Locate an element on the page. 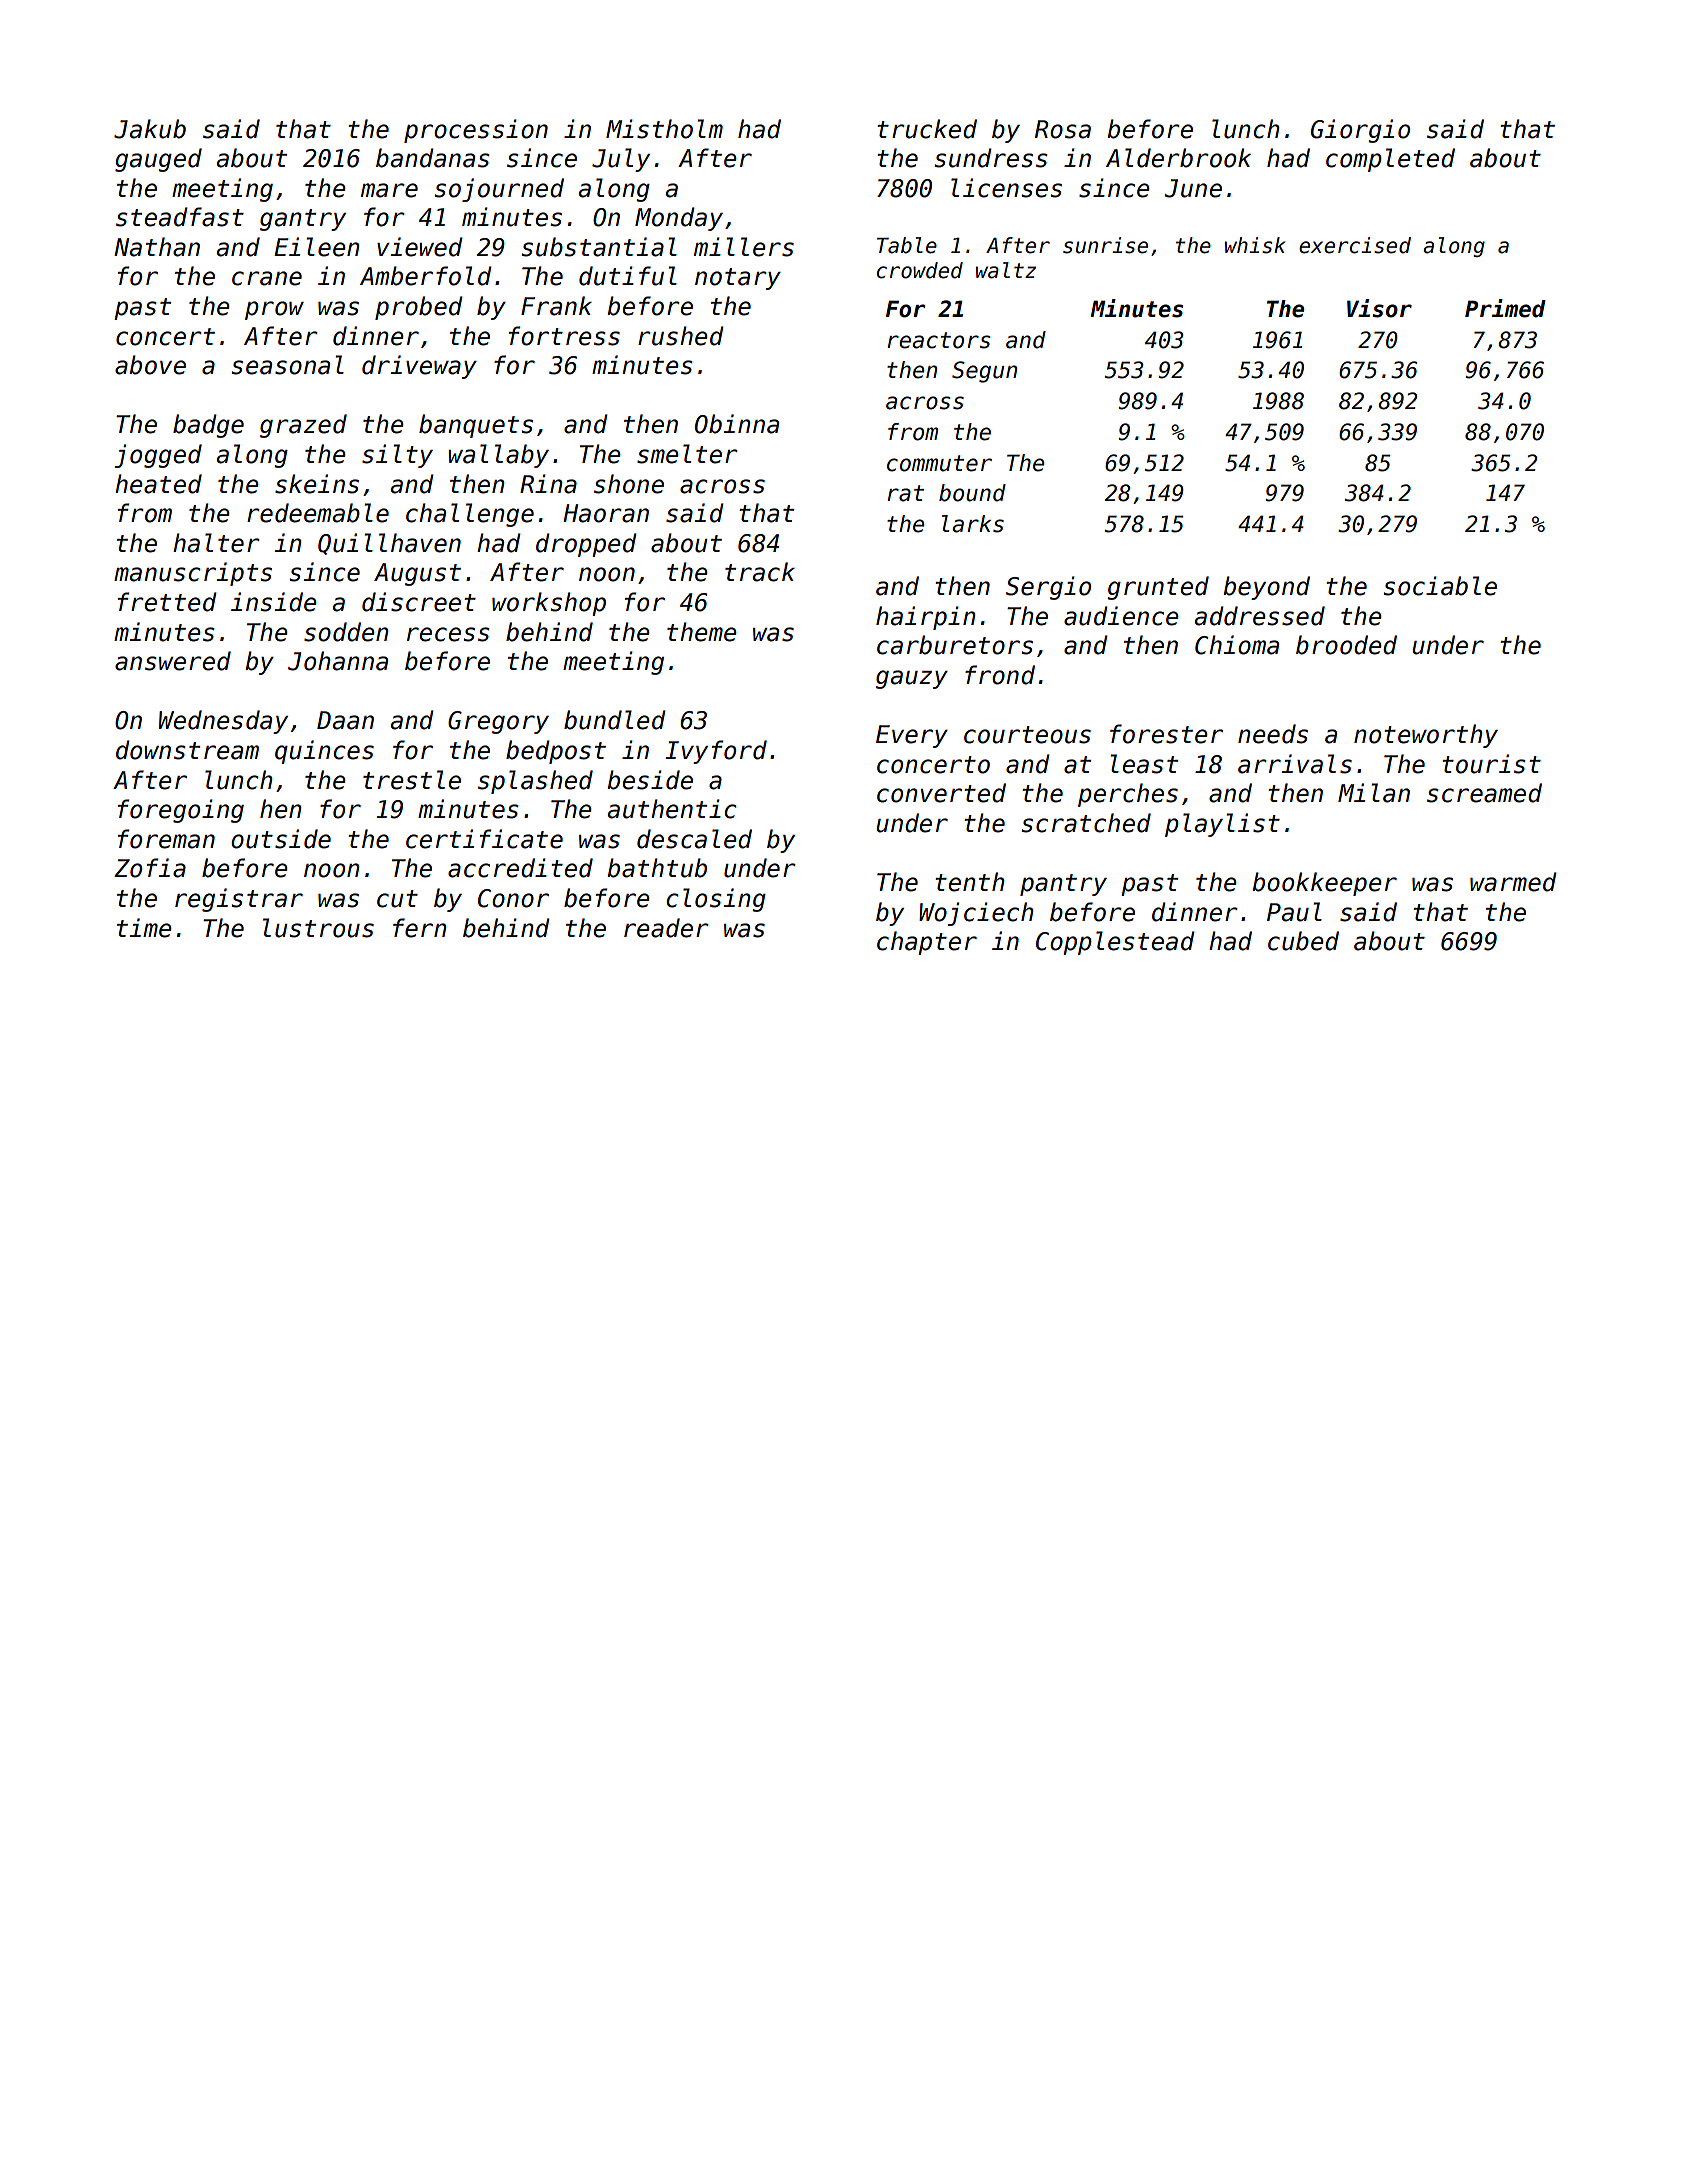  completed is located at coordinates (1390, 160).
